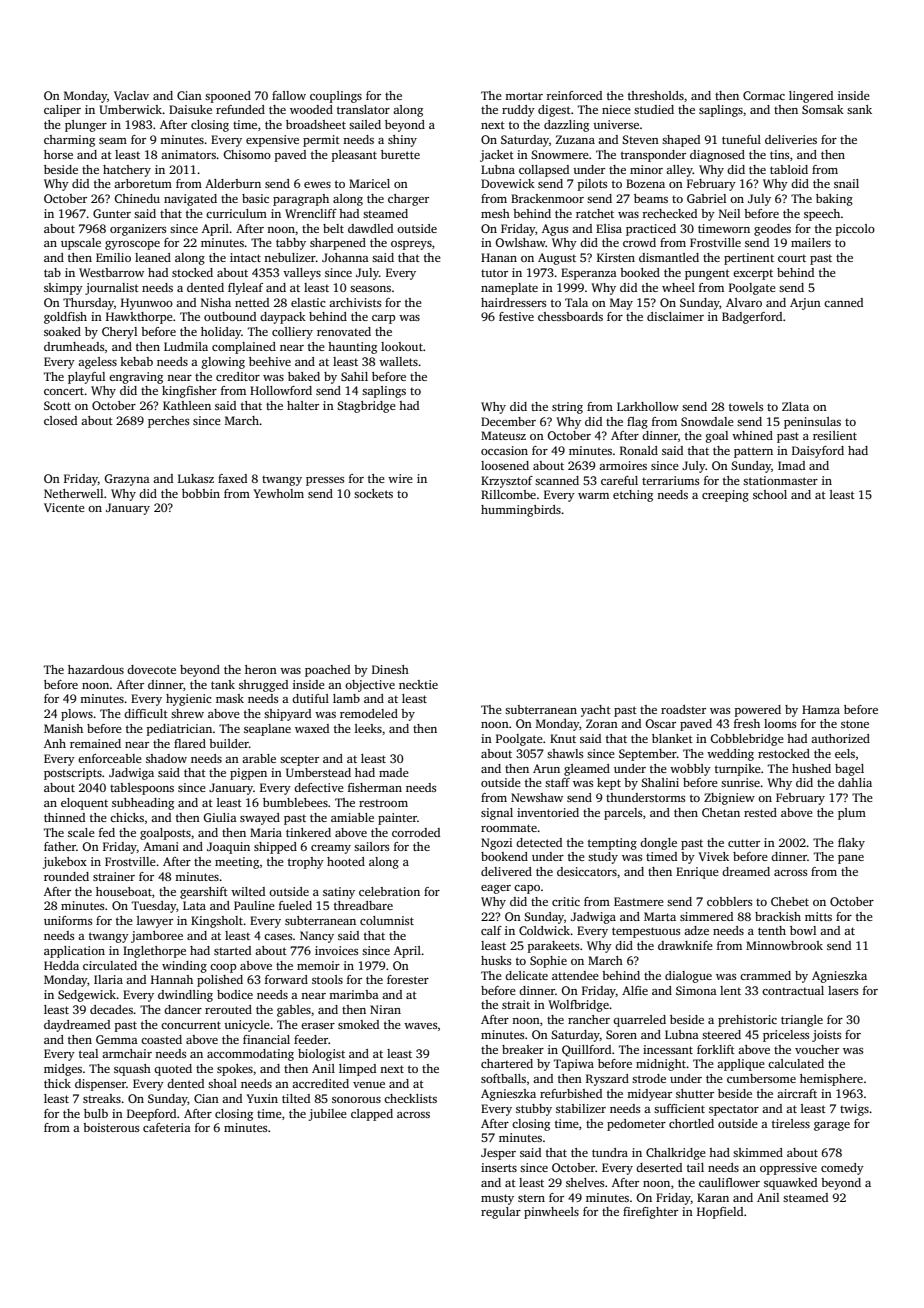  What do you see at coordinates (96, 1113) in the document?
I see `bulb` at bounding box center [96, 1113].
